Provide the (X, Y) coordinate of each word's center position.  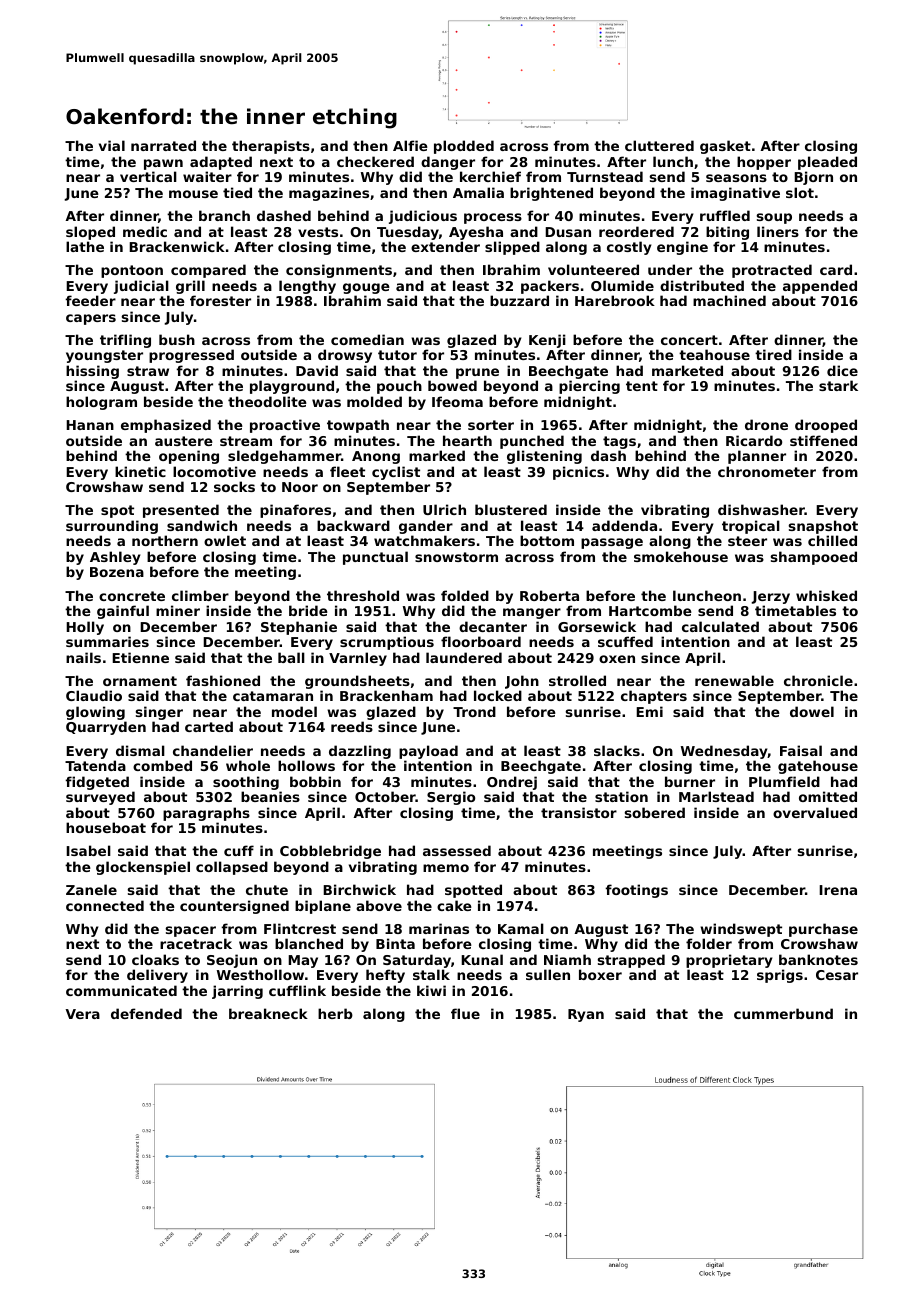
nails (83, 657)
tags (619, 442)
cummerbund (783, 1013)
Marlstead (716, 796)
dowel (812, 711)
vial (112, 145)
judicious (423, 217)
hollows (306, 765)
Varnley (358, 659)
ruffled (725, 215)
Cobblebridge (330, 852)
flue (465, 1013)
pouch (399, 387)
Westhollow (260, 974)
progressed (191, 356)
